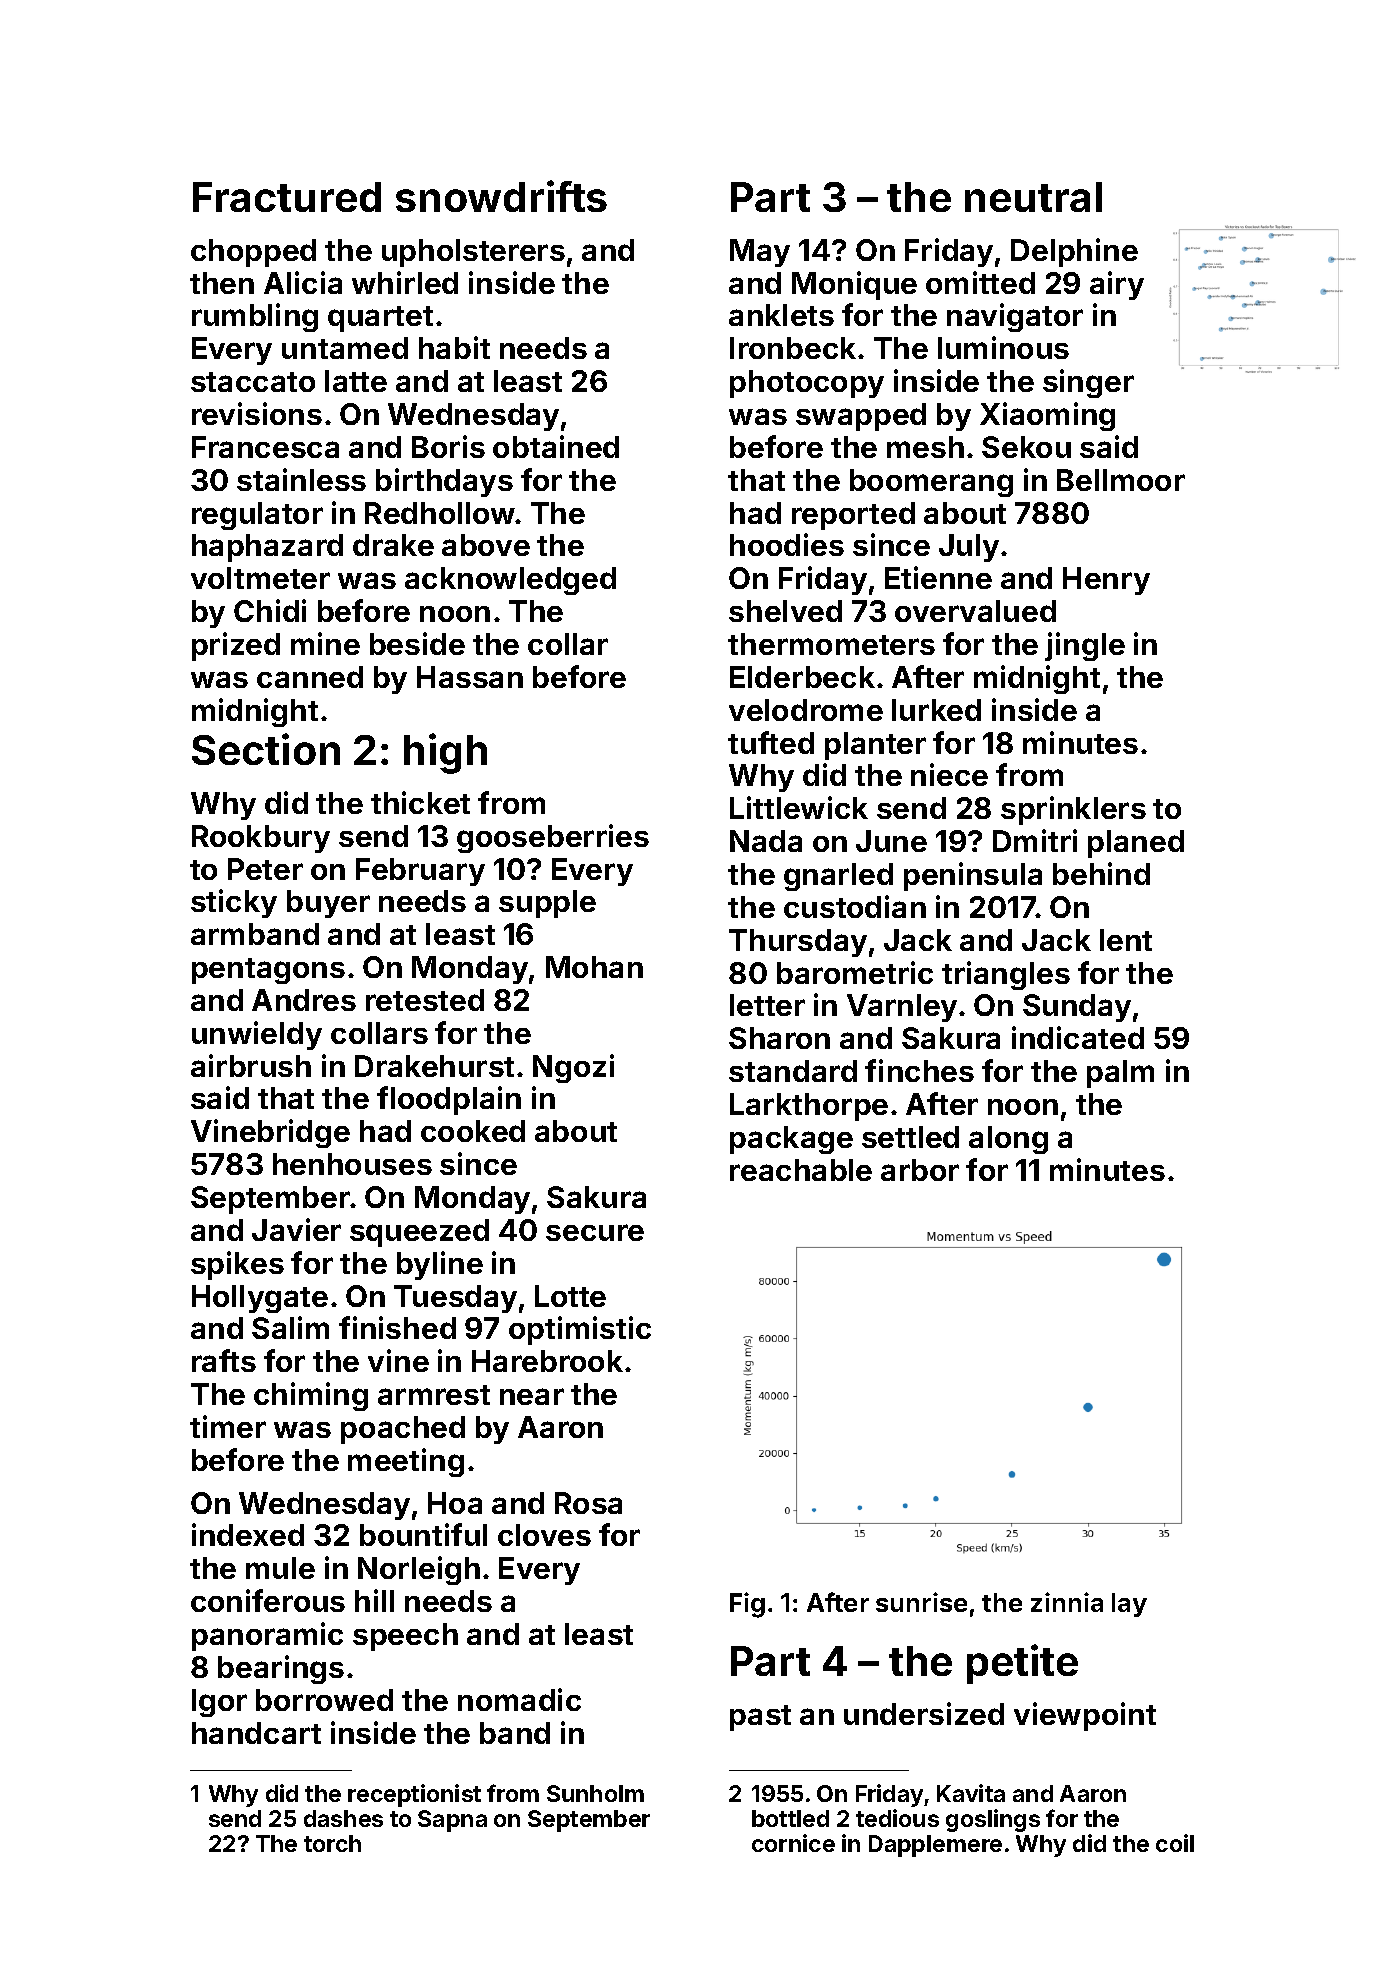 Image resolution: width=1386 pixels, height=1969 pixels. Describe the element at coordinates (1022, 1664) in the document. I see `petite` at that location.
